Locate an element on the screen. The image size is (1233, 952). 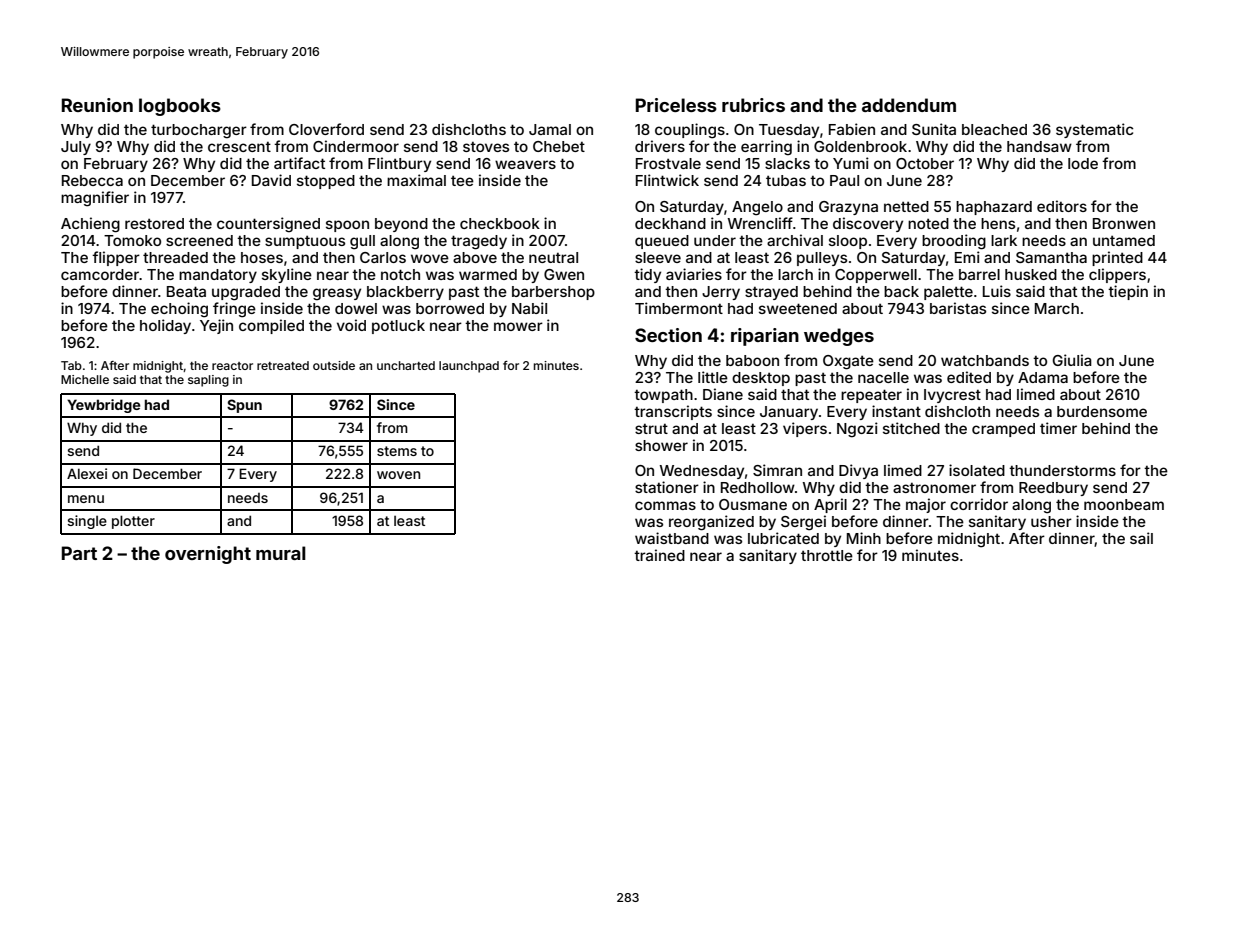
printed is located at coordinates (1117, 258).
